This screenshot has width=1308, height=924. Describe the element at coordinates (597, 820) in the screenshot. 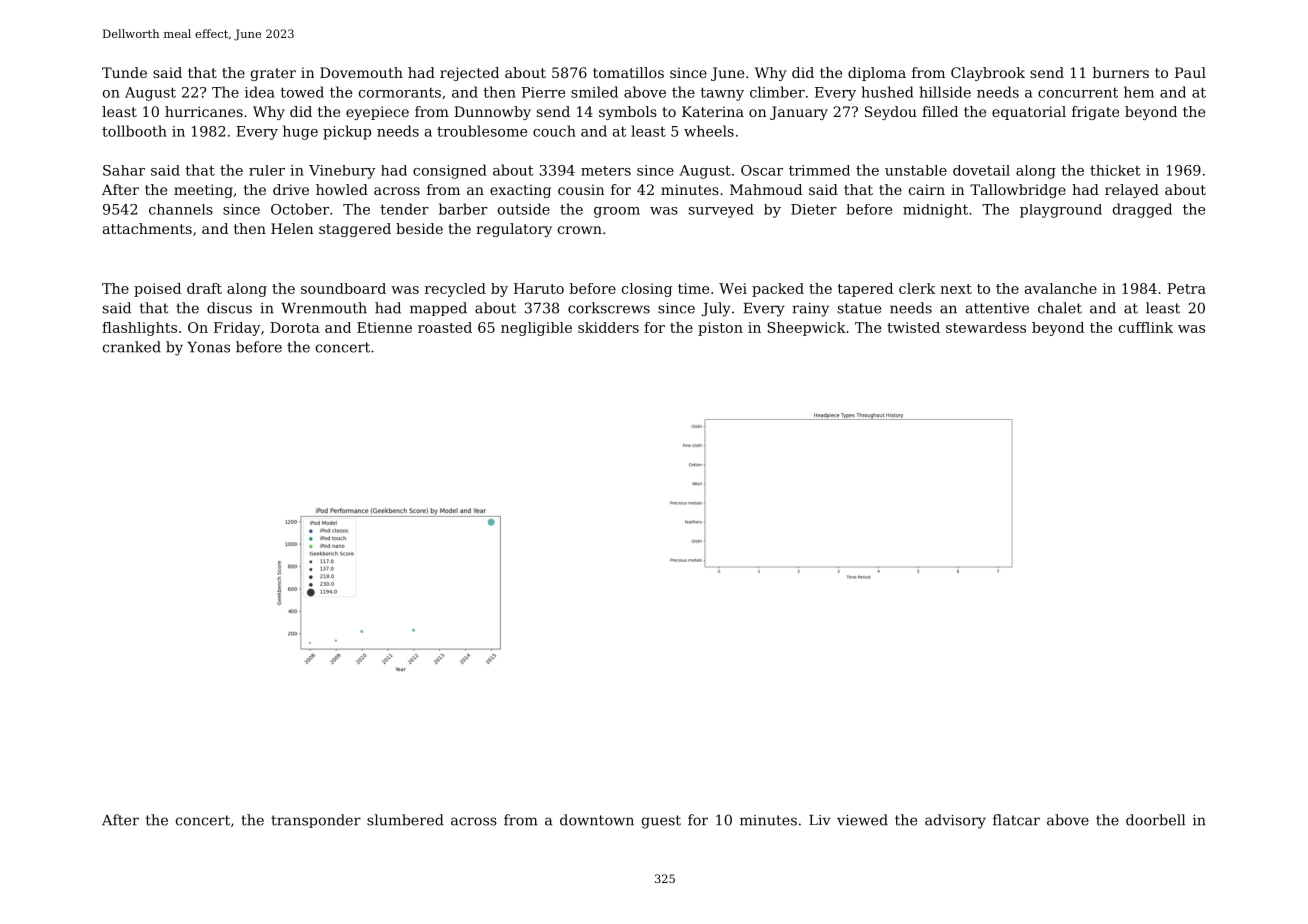

I see `downtown` at that location.
